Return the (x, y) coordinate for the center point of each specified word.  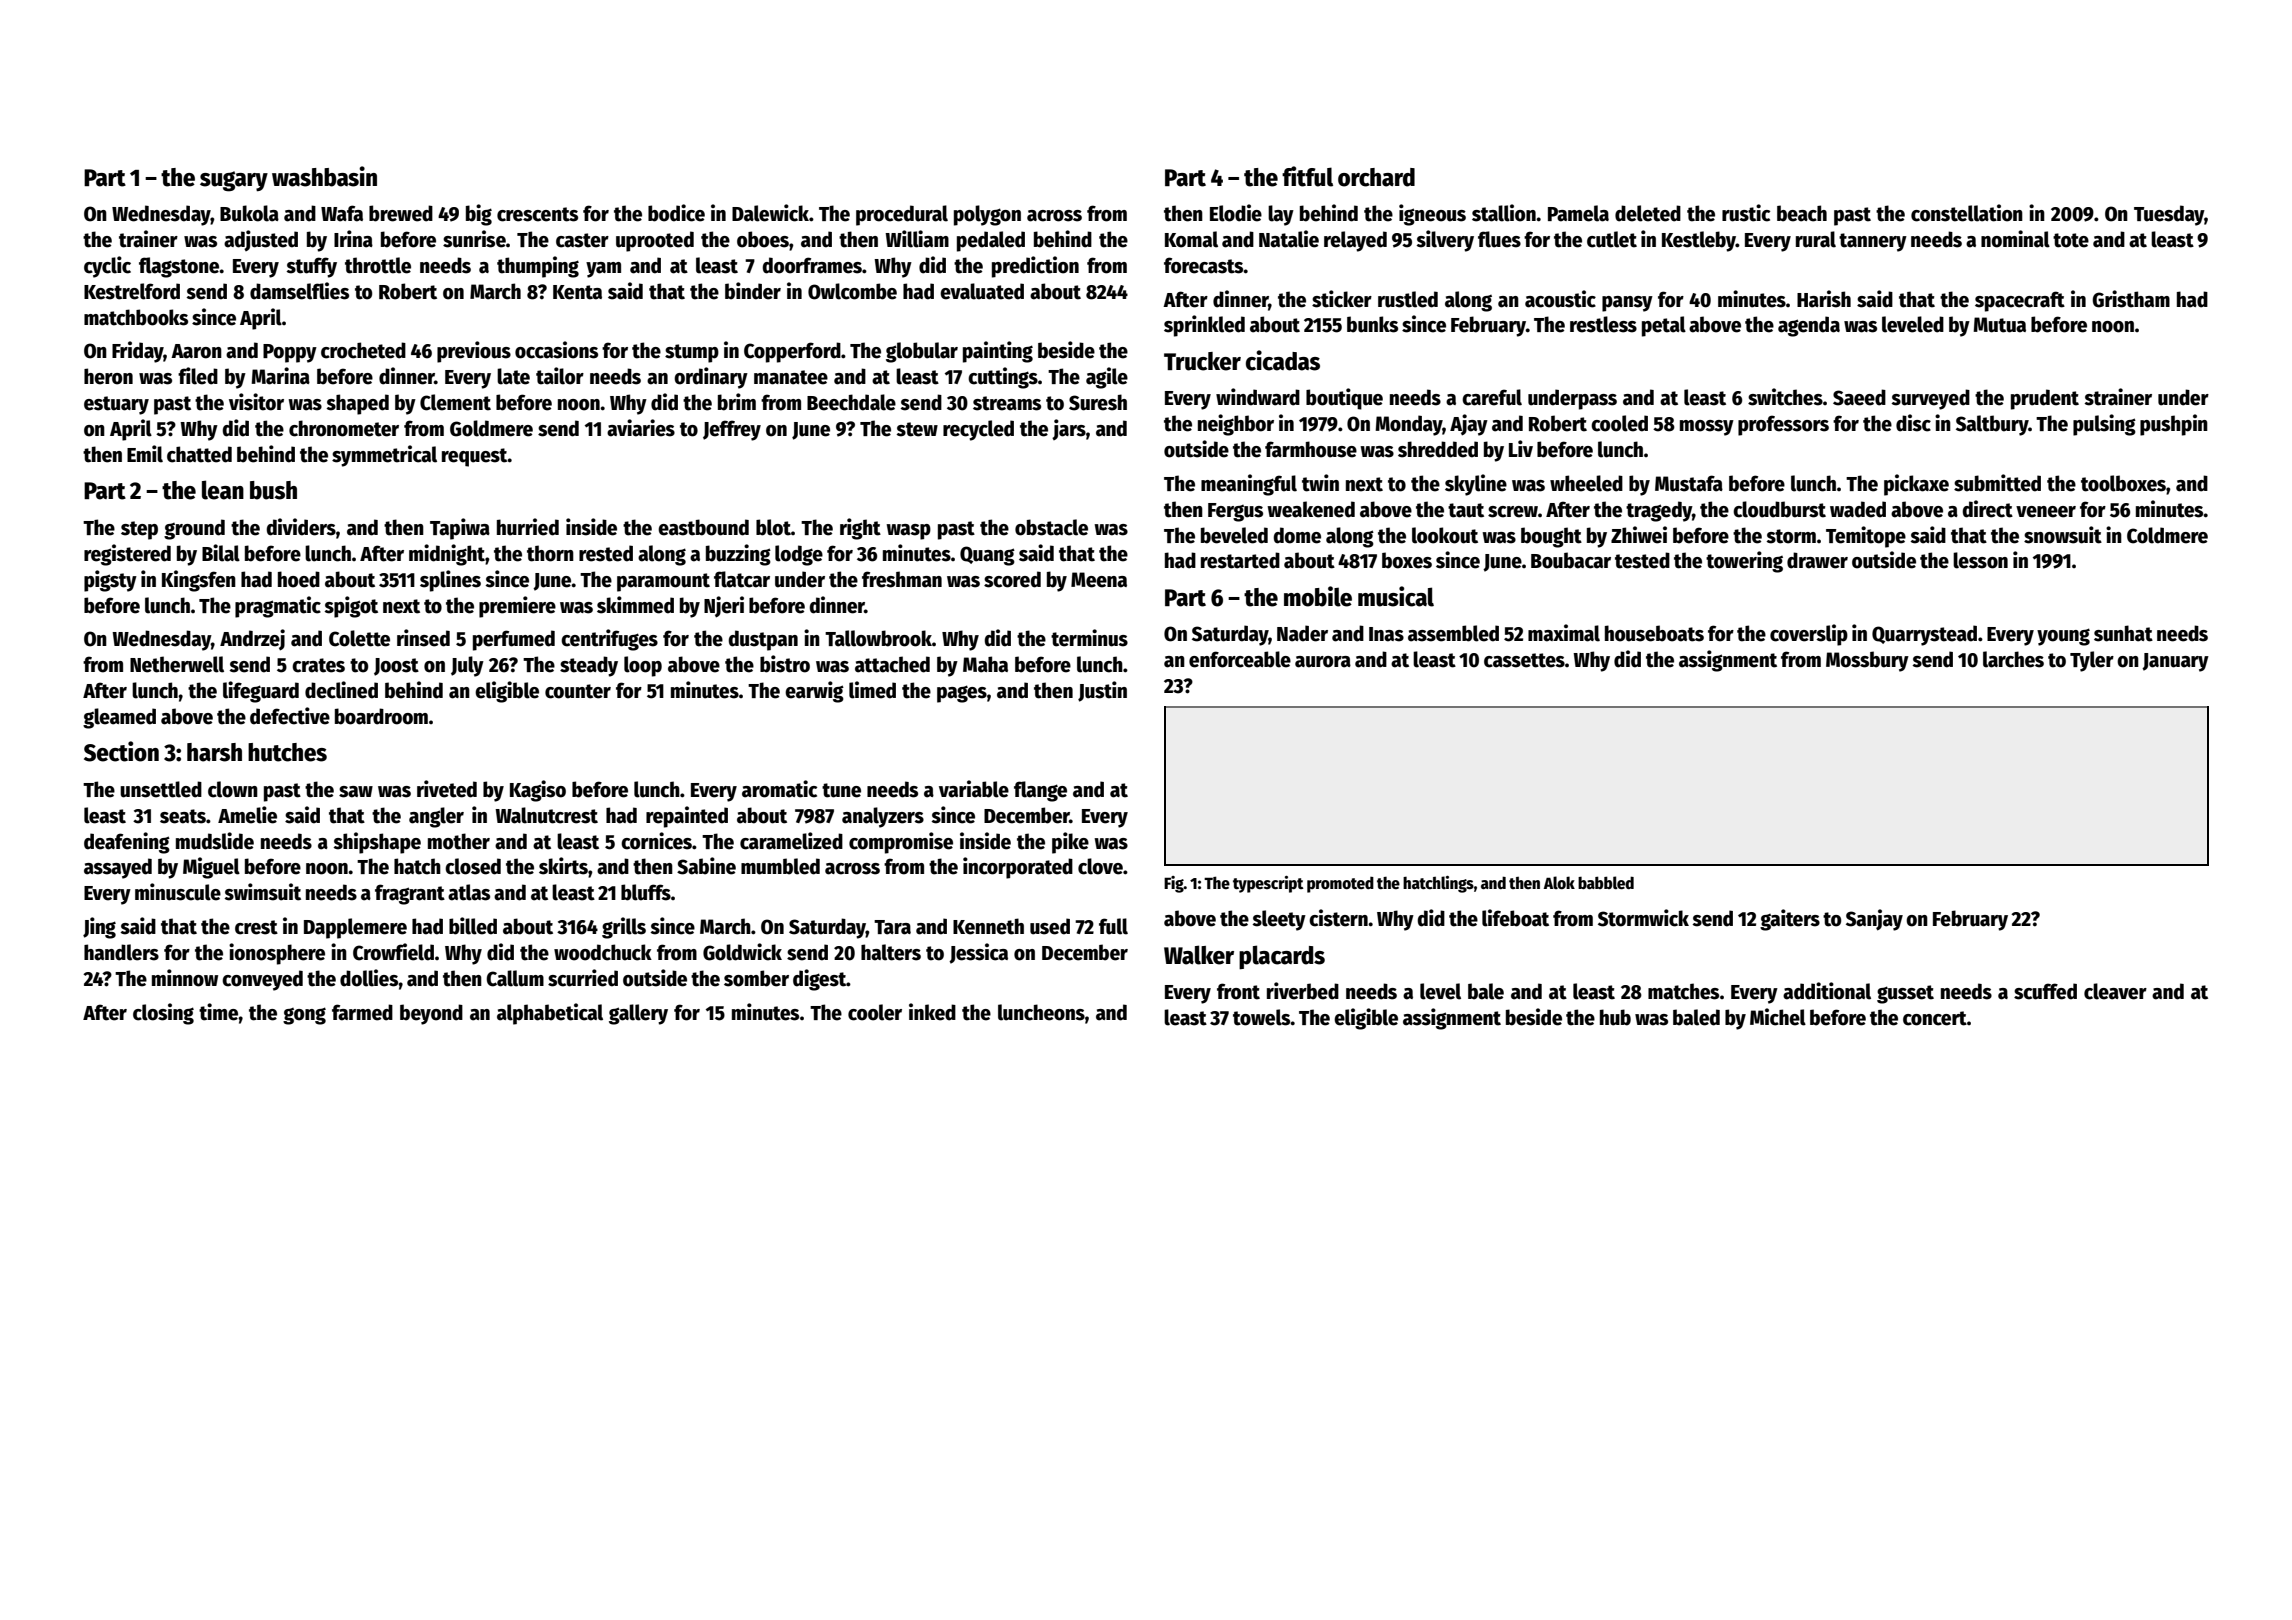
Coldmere (2167, 535)
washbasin (324, 176)
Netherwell (177, 664)
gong (304, 1016)
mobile (1318, 596)
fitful (1307, 176)
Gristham (2131, 299)
